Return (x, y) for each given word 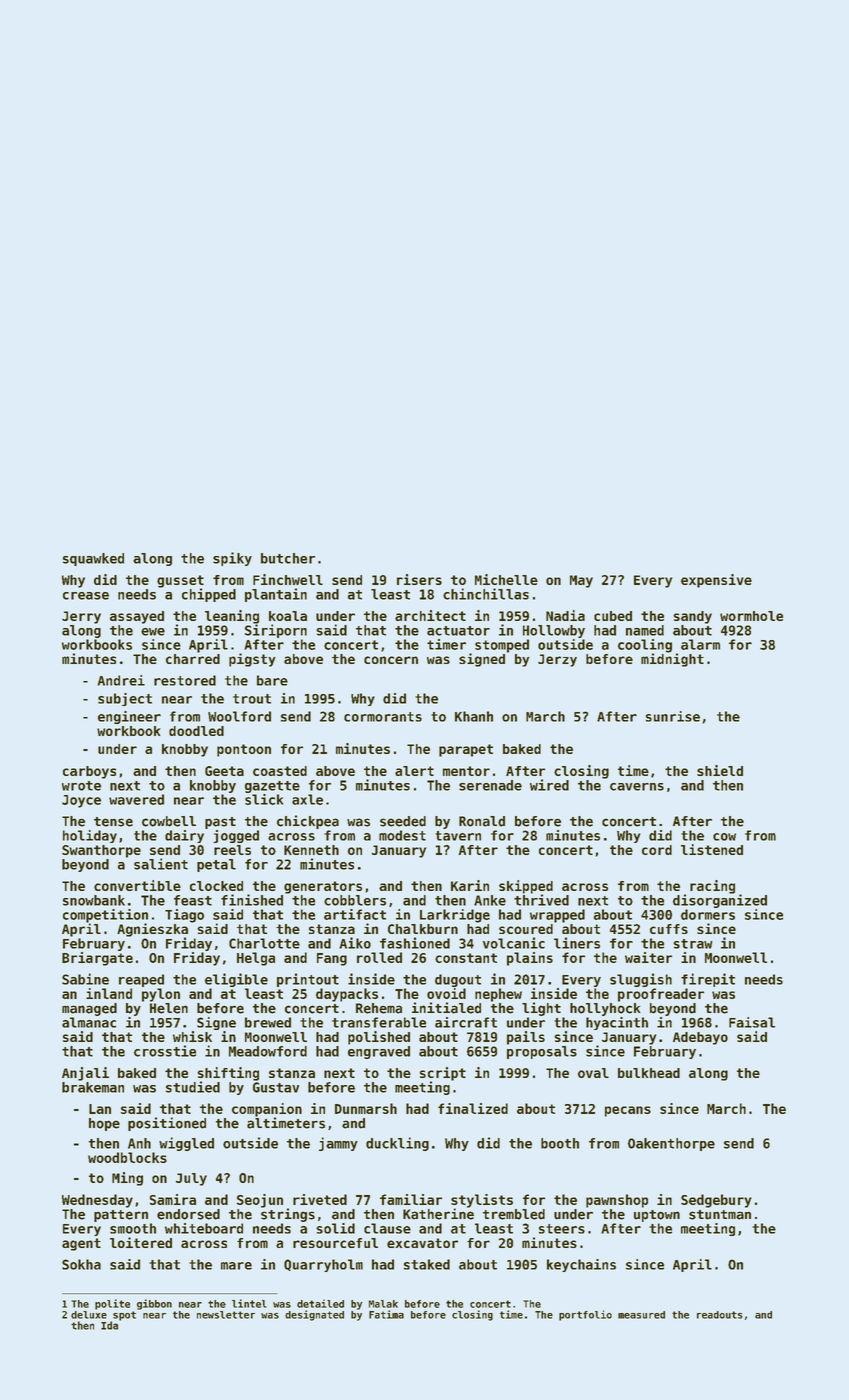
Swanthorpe (101, 851)
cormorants (383, 717)
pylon (161, 995)
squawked (93, 559)
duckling (397, 1144)
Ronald (482, 821)
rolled (379, 957)
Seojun (260, 1201)
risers (419, 579)
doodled (196, 731)
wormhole (751, 616)
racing (712, 887)
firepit (708, 980)
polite (112, 1304)
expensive (716, 581)
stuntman (720, 1215)
